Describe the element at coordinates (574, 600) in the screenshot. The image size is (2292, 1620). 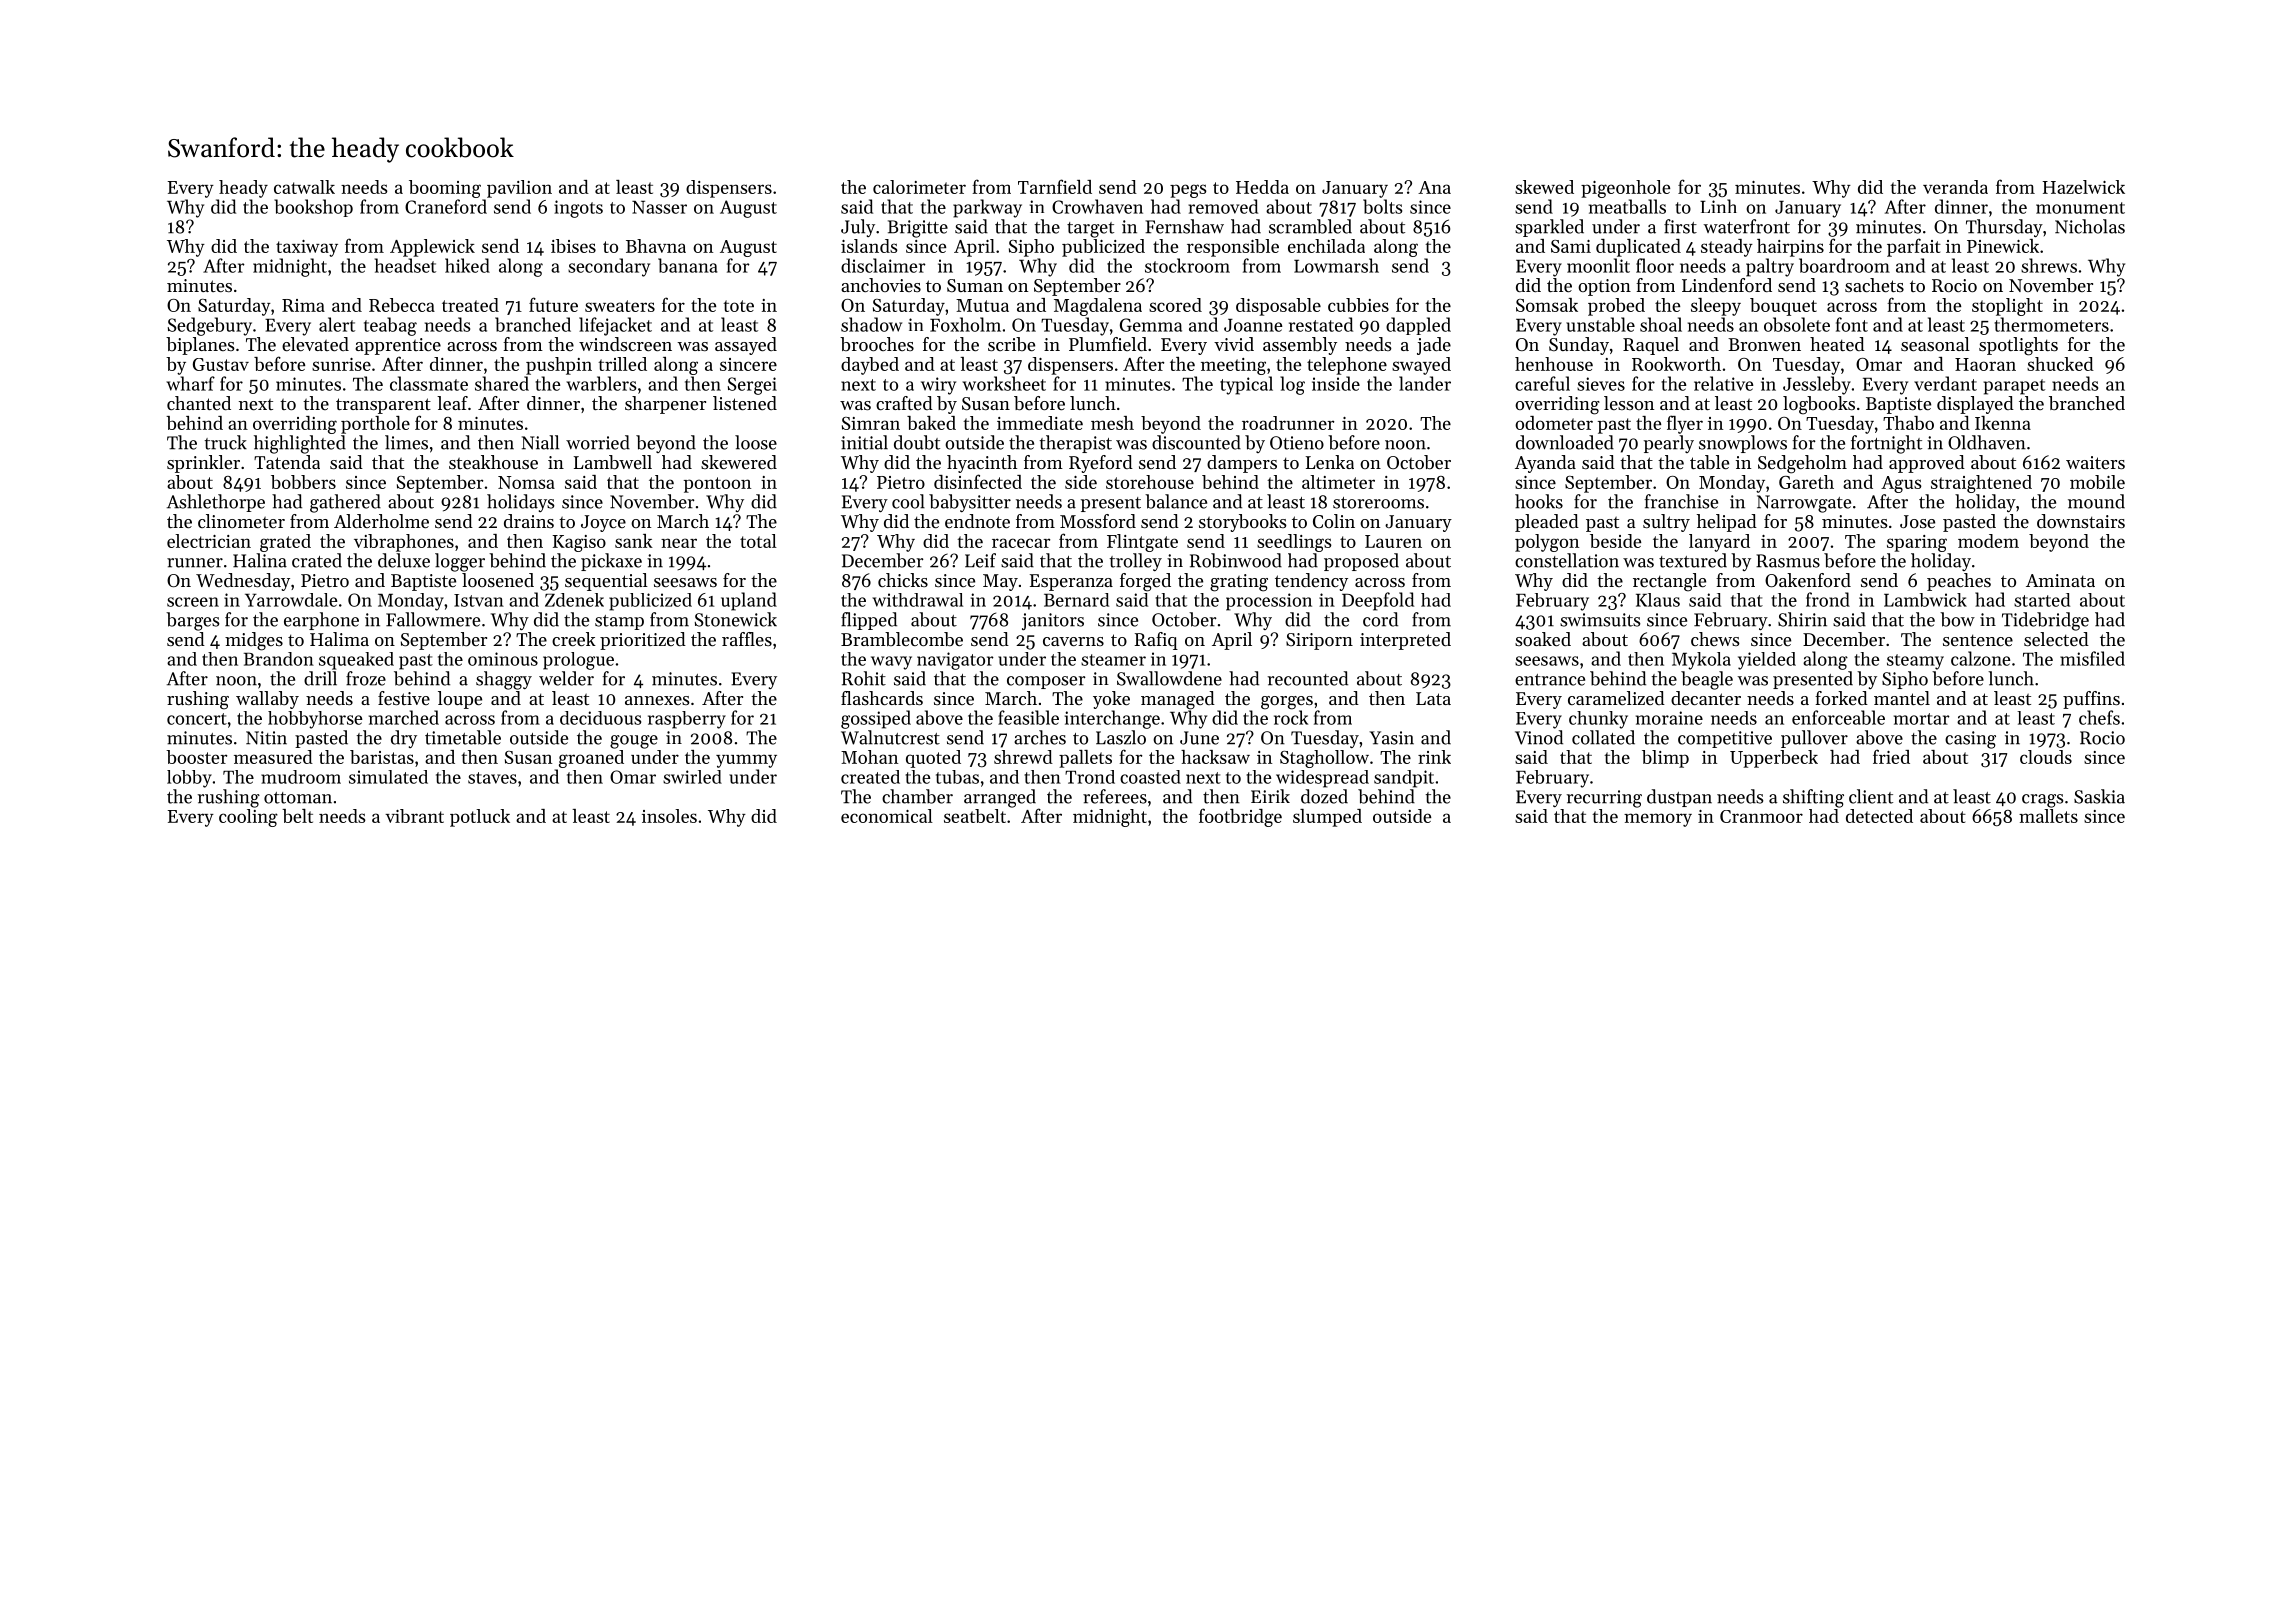
I see `Zdenek` at that location.
